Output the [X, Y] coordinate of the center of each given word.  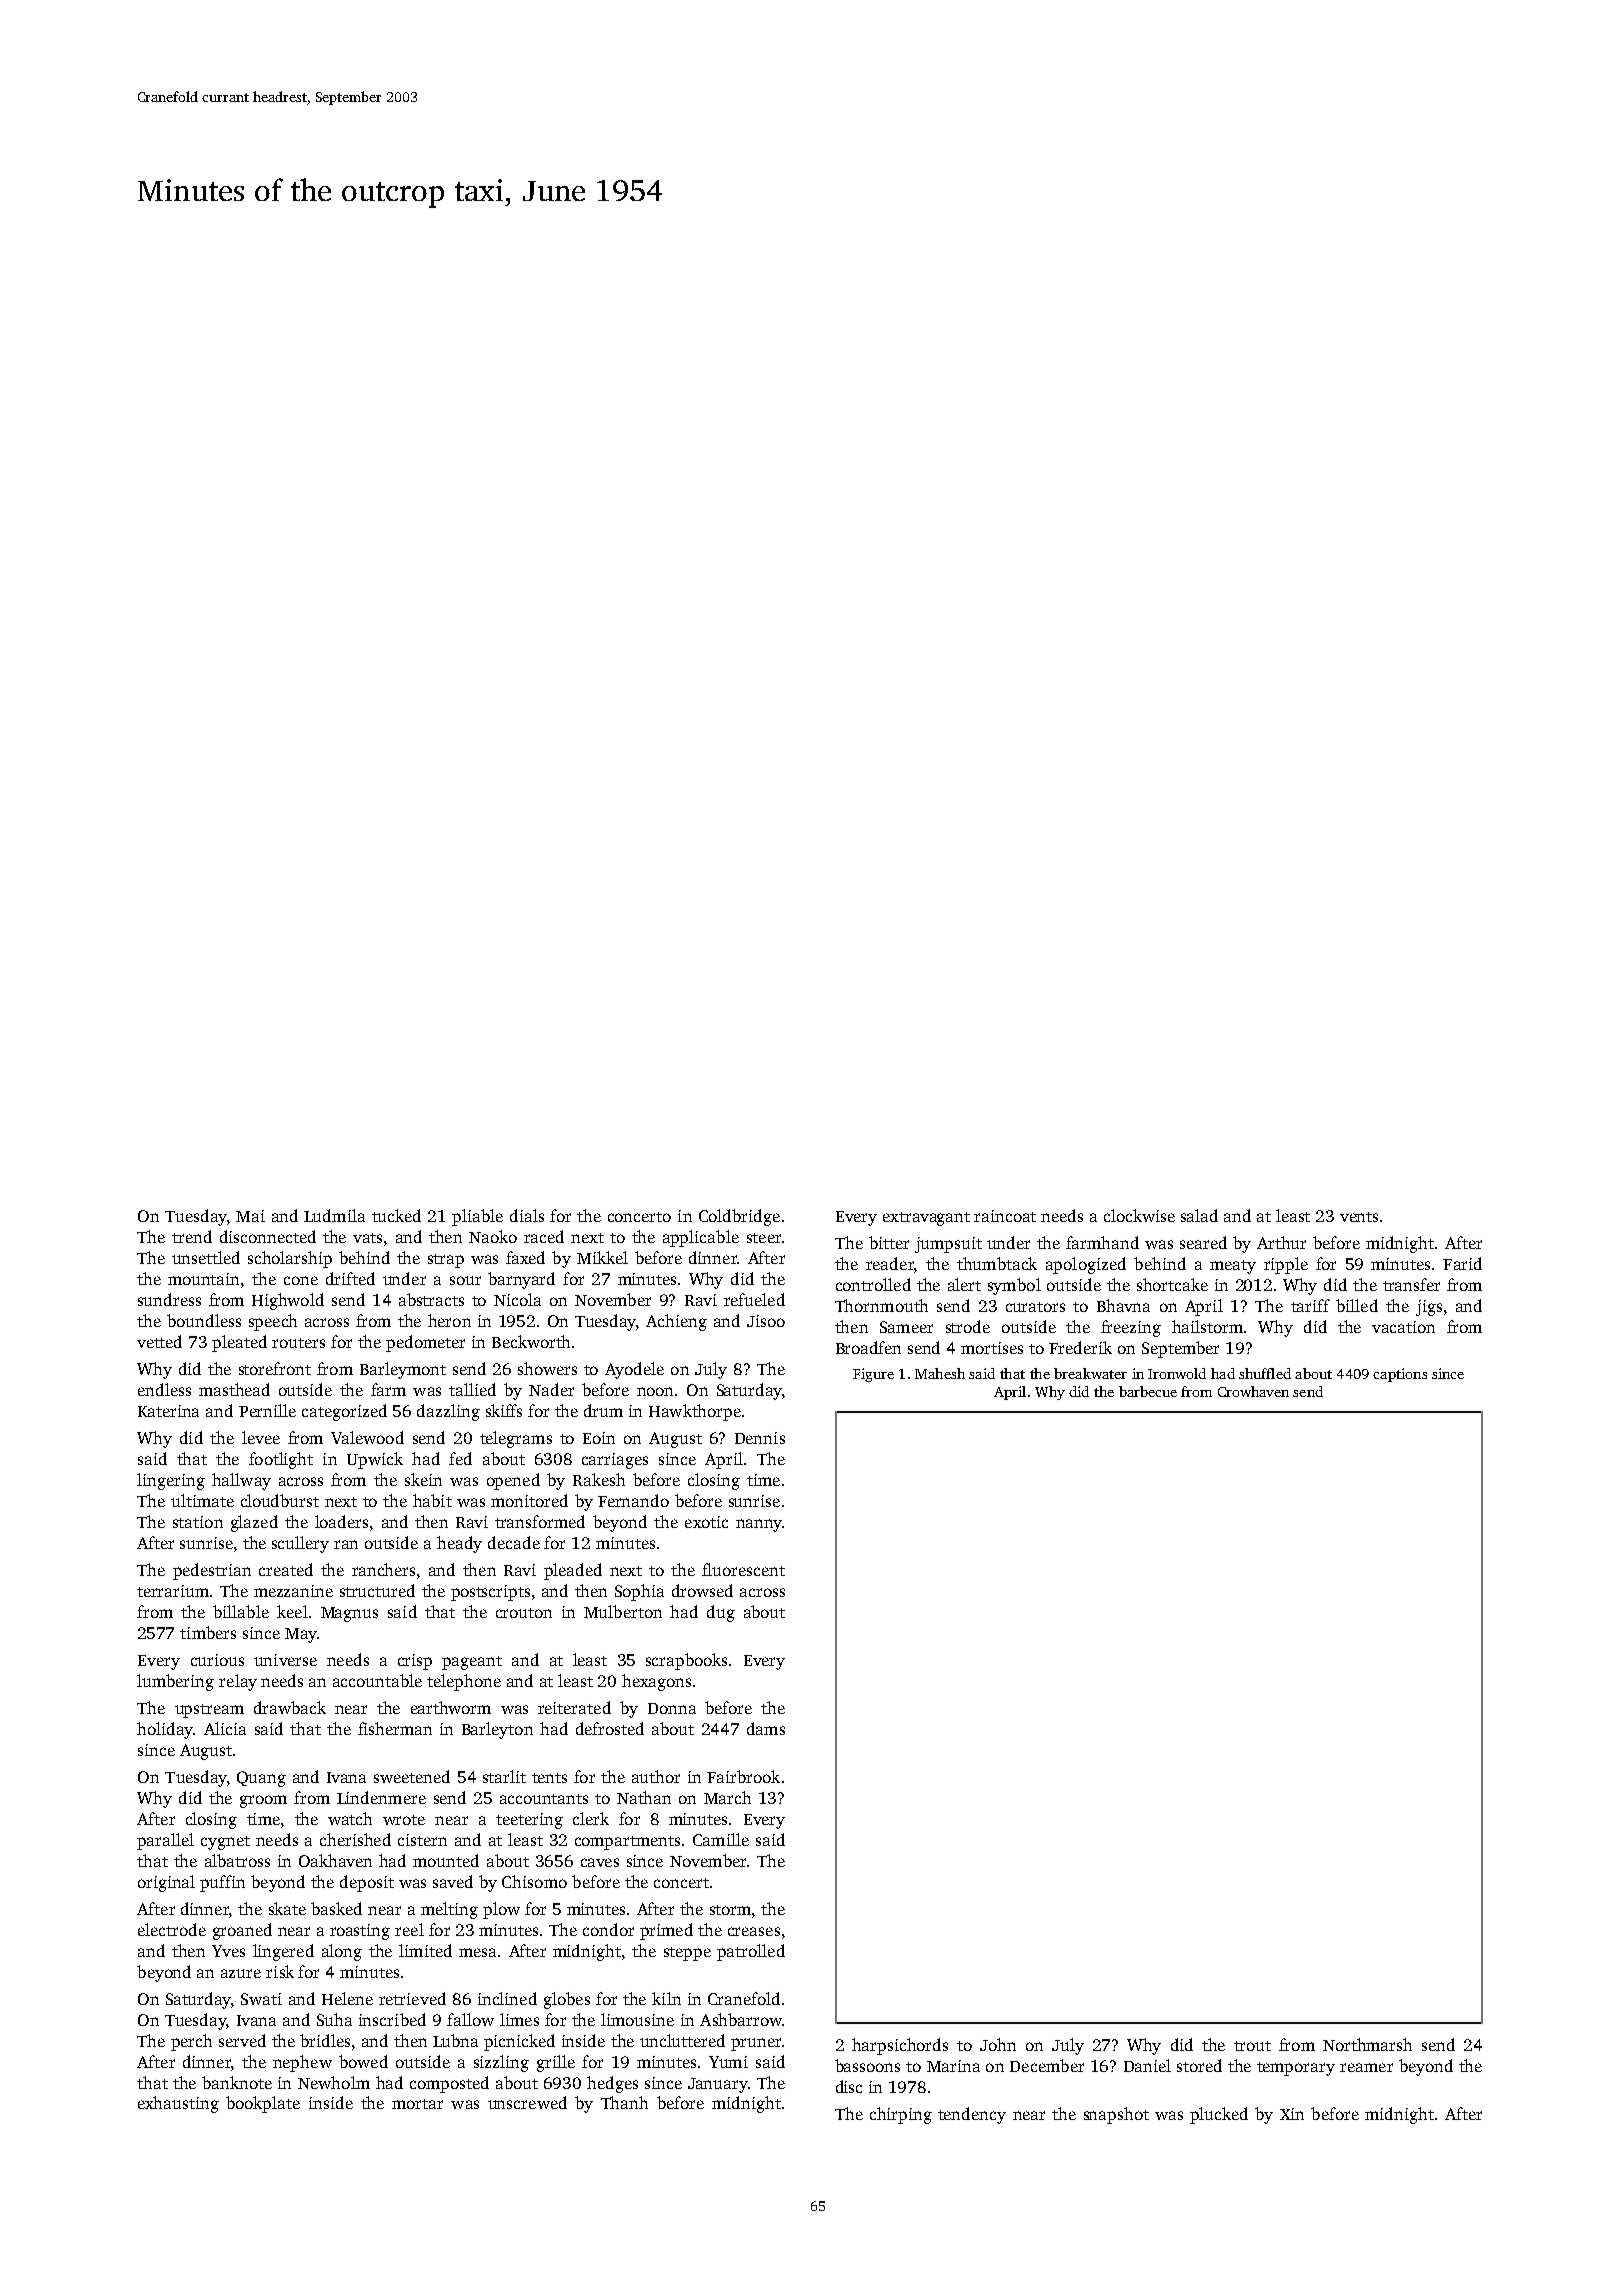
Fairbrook [743, 1776]
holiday [165, 1730]
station [198, 1522]
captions [1400, 1375]
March [727, 1797]
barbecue [1148, 1391]
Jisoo [766, 1321]
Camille [721, 1839]
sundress [169, 1299]
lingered [283, 1952]
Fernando [633, 1500]
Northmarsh [1367, 2044]
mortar [417, 2104]
